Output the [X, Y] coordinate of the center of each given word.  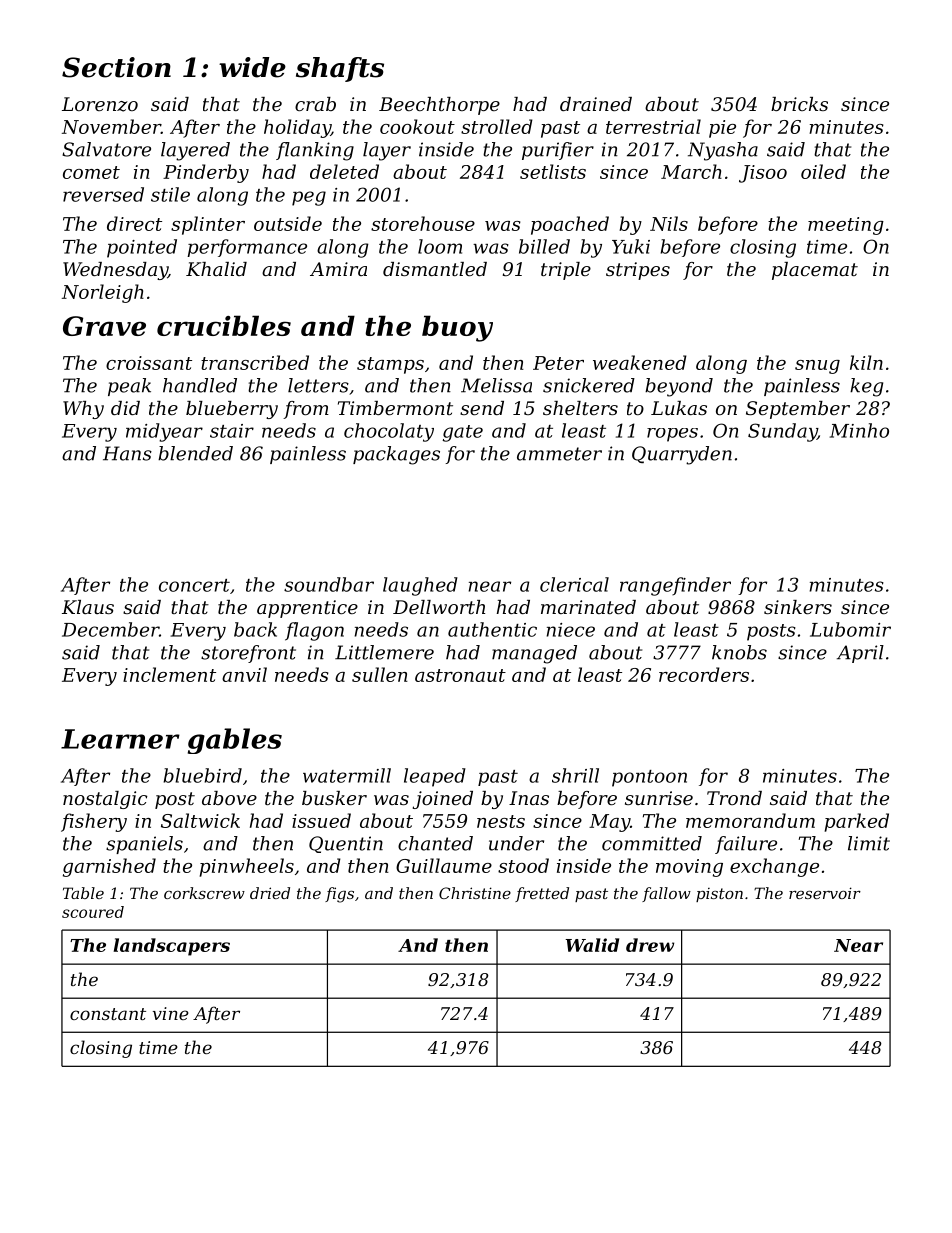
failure [746, 845]
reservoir [825, 893]
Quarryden [682, 455]
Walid [592, 945]
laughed [420, 586]
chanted [435, 843]
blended [195, 453]
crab [315, 104]
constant [108, 1014]
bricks [799, 104]
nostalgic [105, 800]
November [111, 126]
